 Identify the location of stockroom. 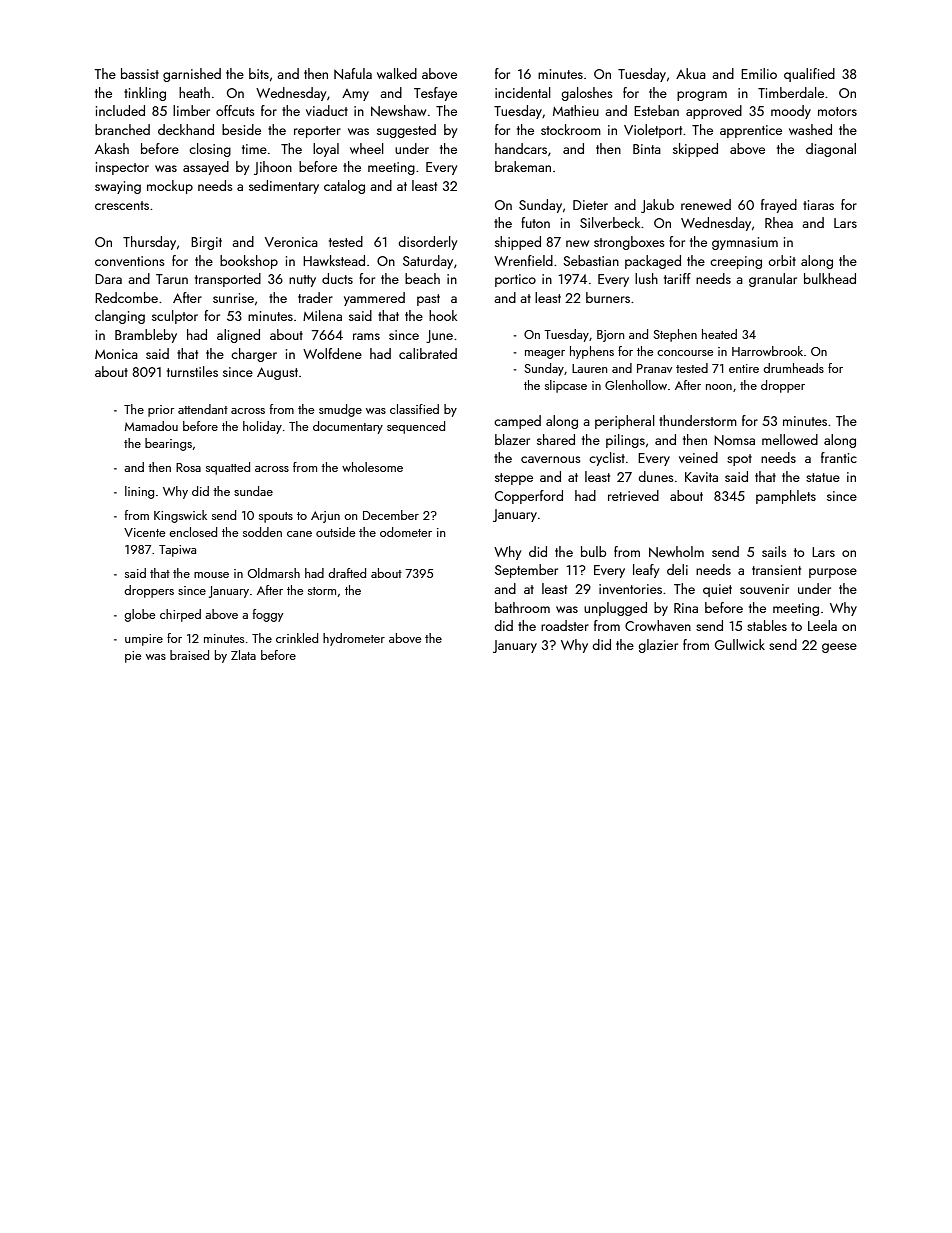
(571, 129).
